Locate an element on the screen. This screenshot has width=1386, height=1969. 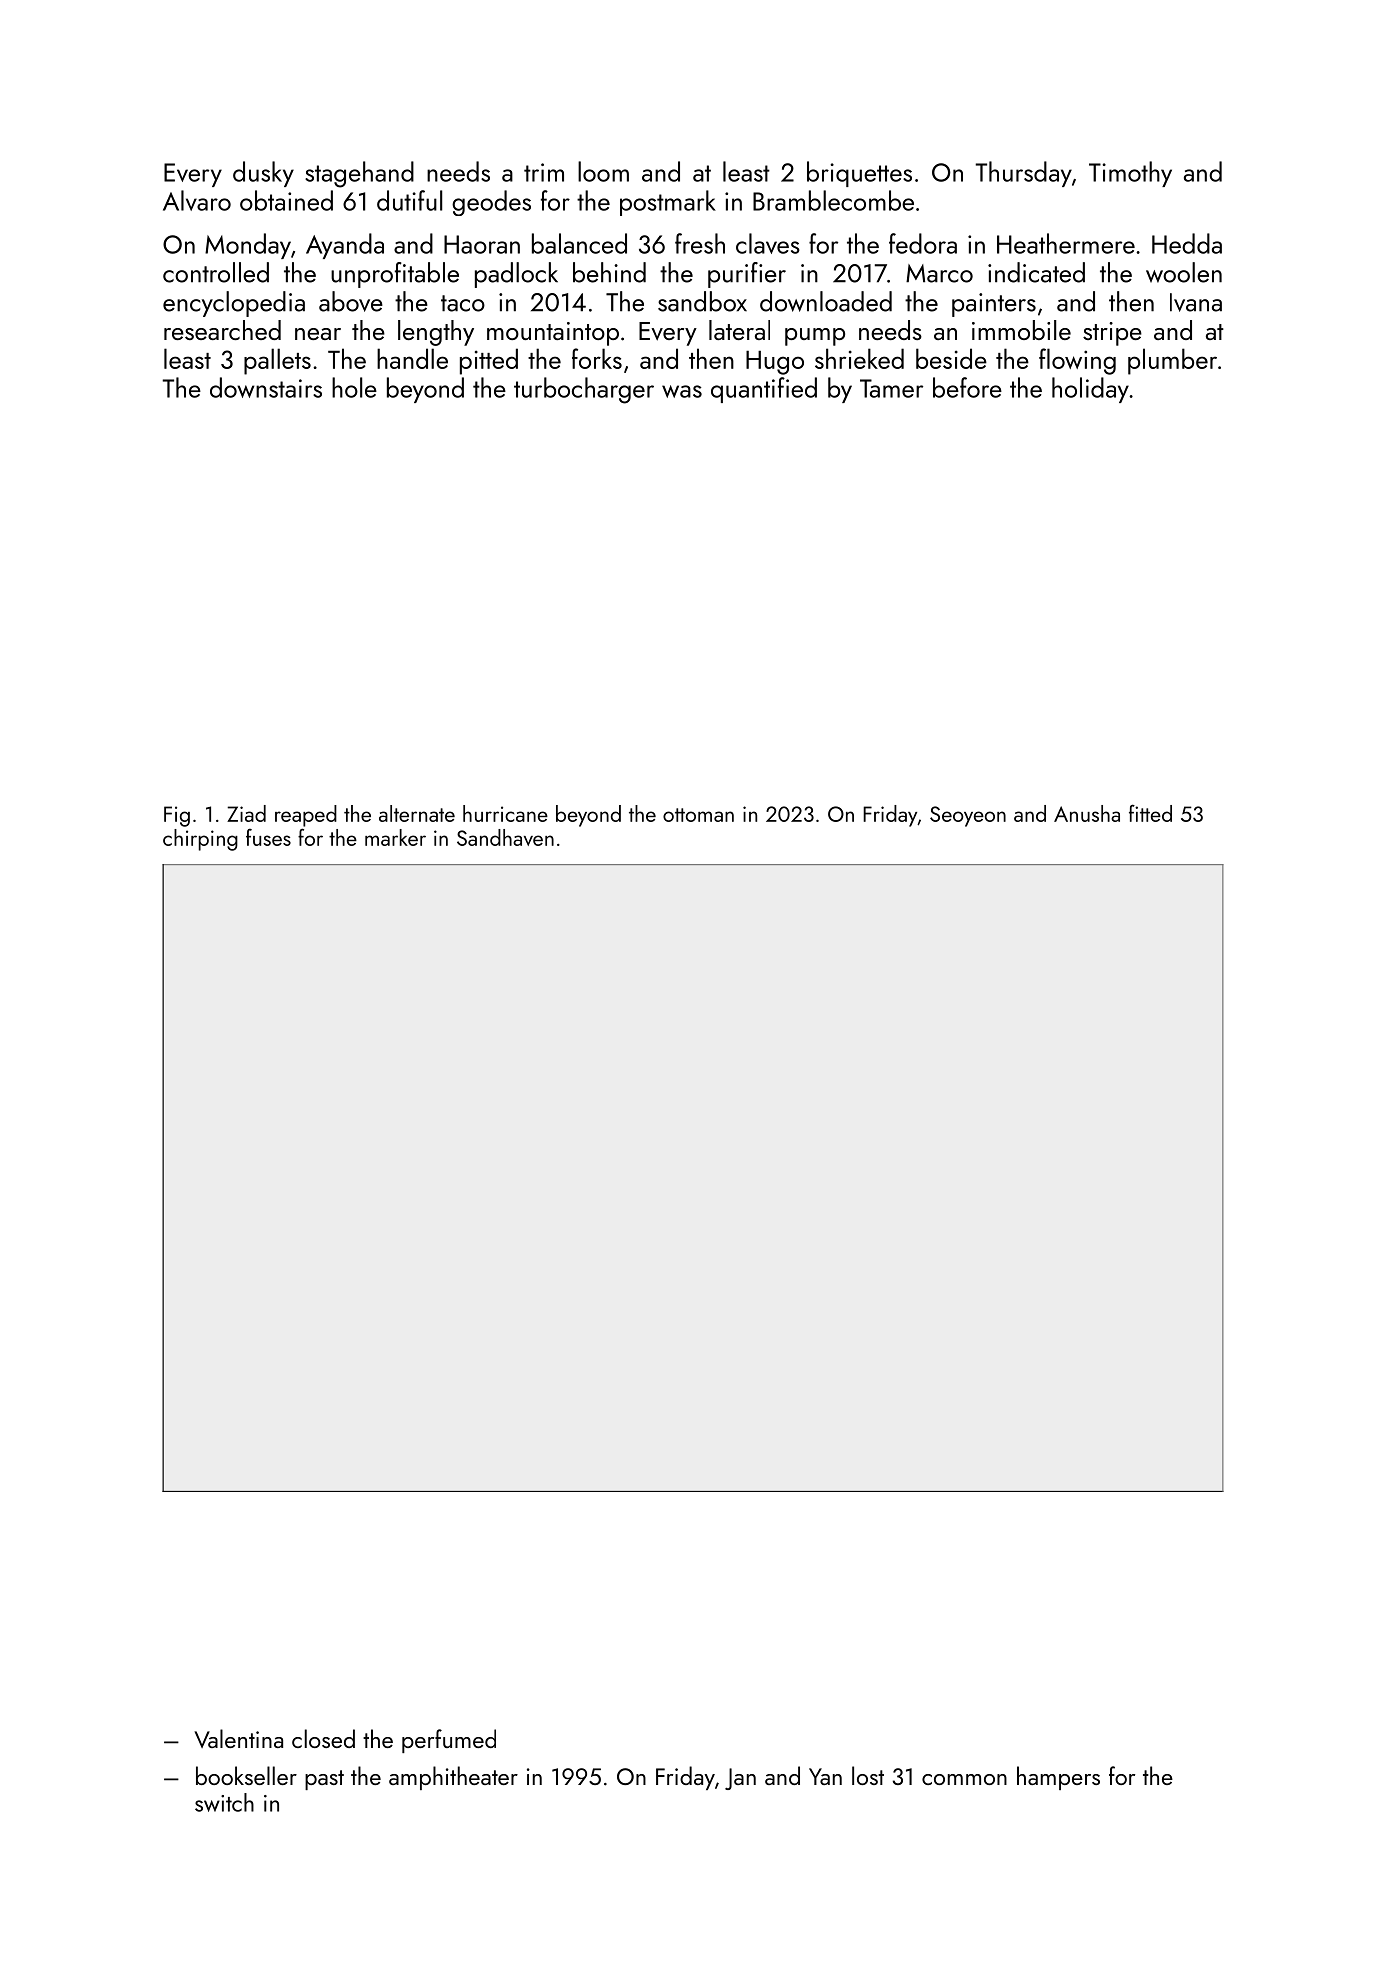
Sandhaven is located at coordinates (505, 837).
